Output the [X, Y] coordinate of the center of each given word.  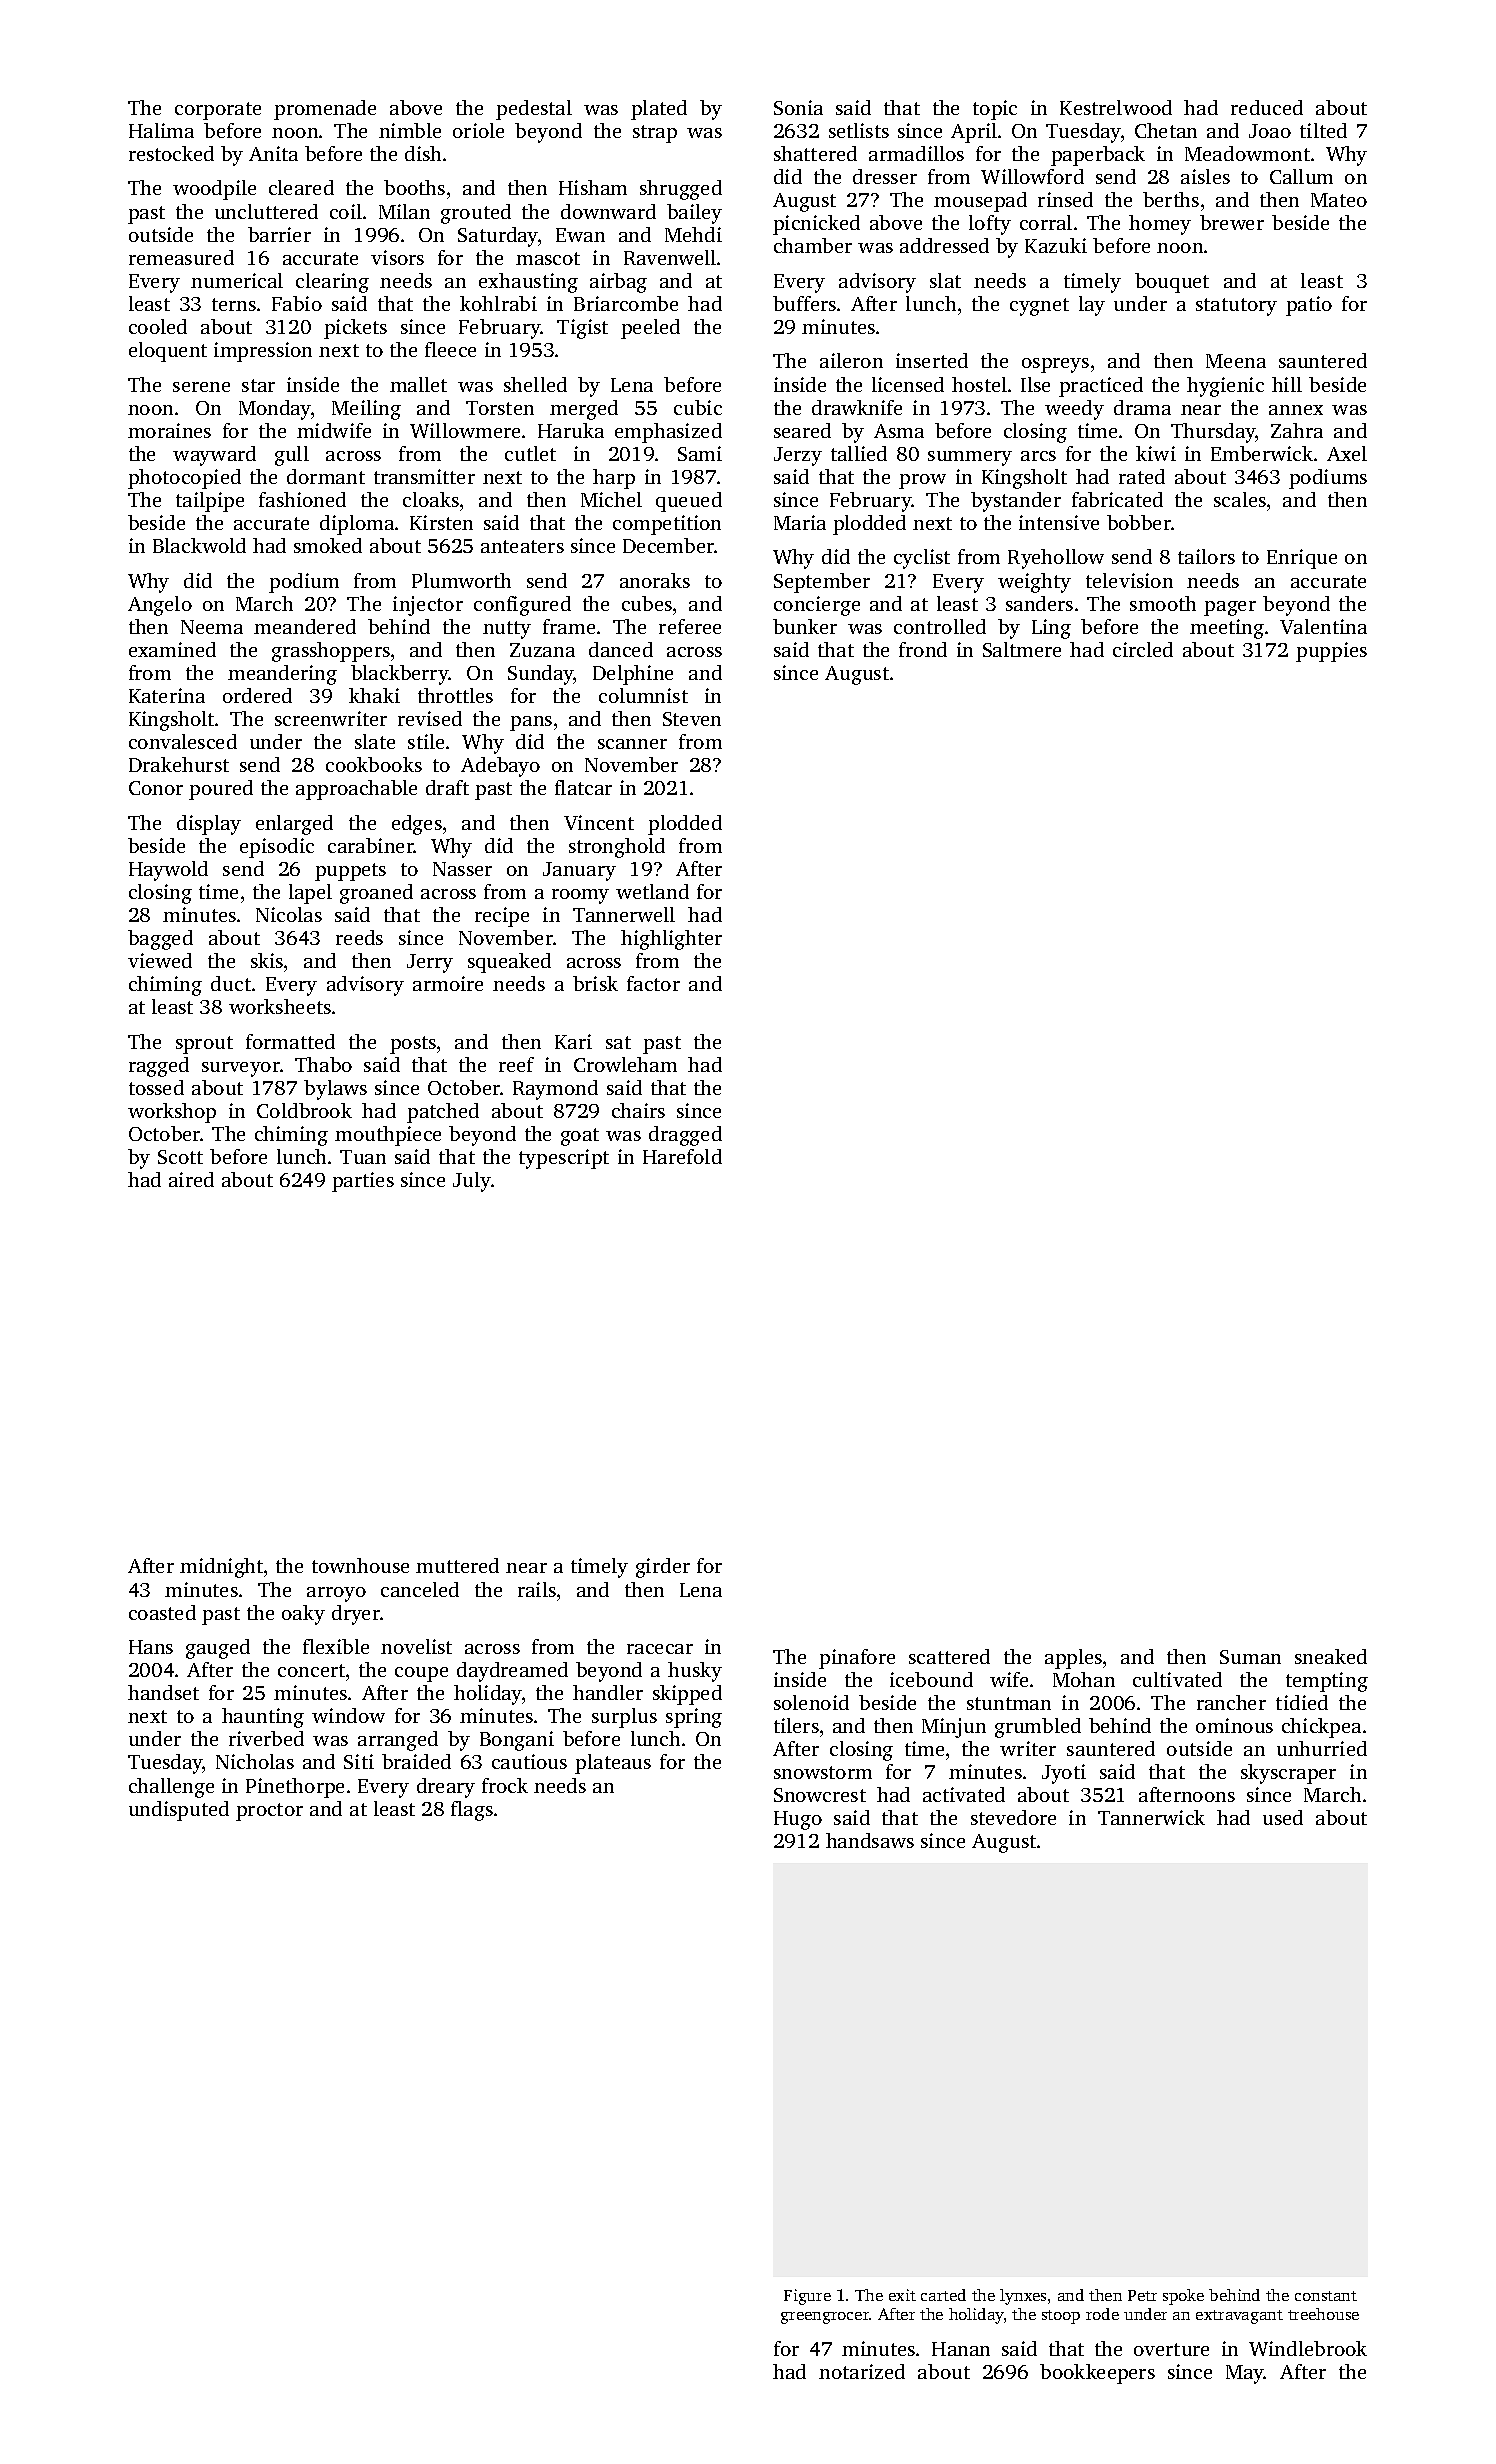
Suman [1250, 1657]
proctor [269, 1812]
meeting [1227, 629]
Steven [692, 719]
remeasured [181, 257]
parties [363, 1182]
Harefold [682, 1156]
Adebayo [500, 767]
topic [995, 110]
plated [659, 110]
